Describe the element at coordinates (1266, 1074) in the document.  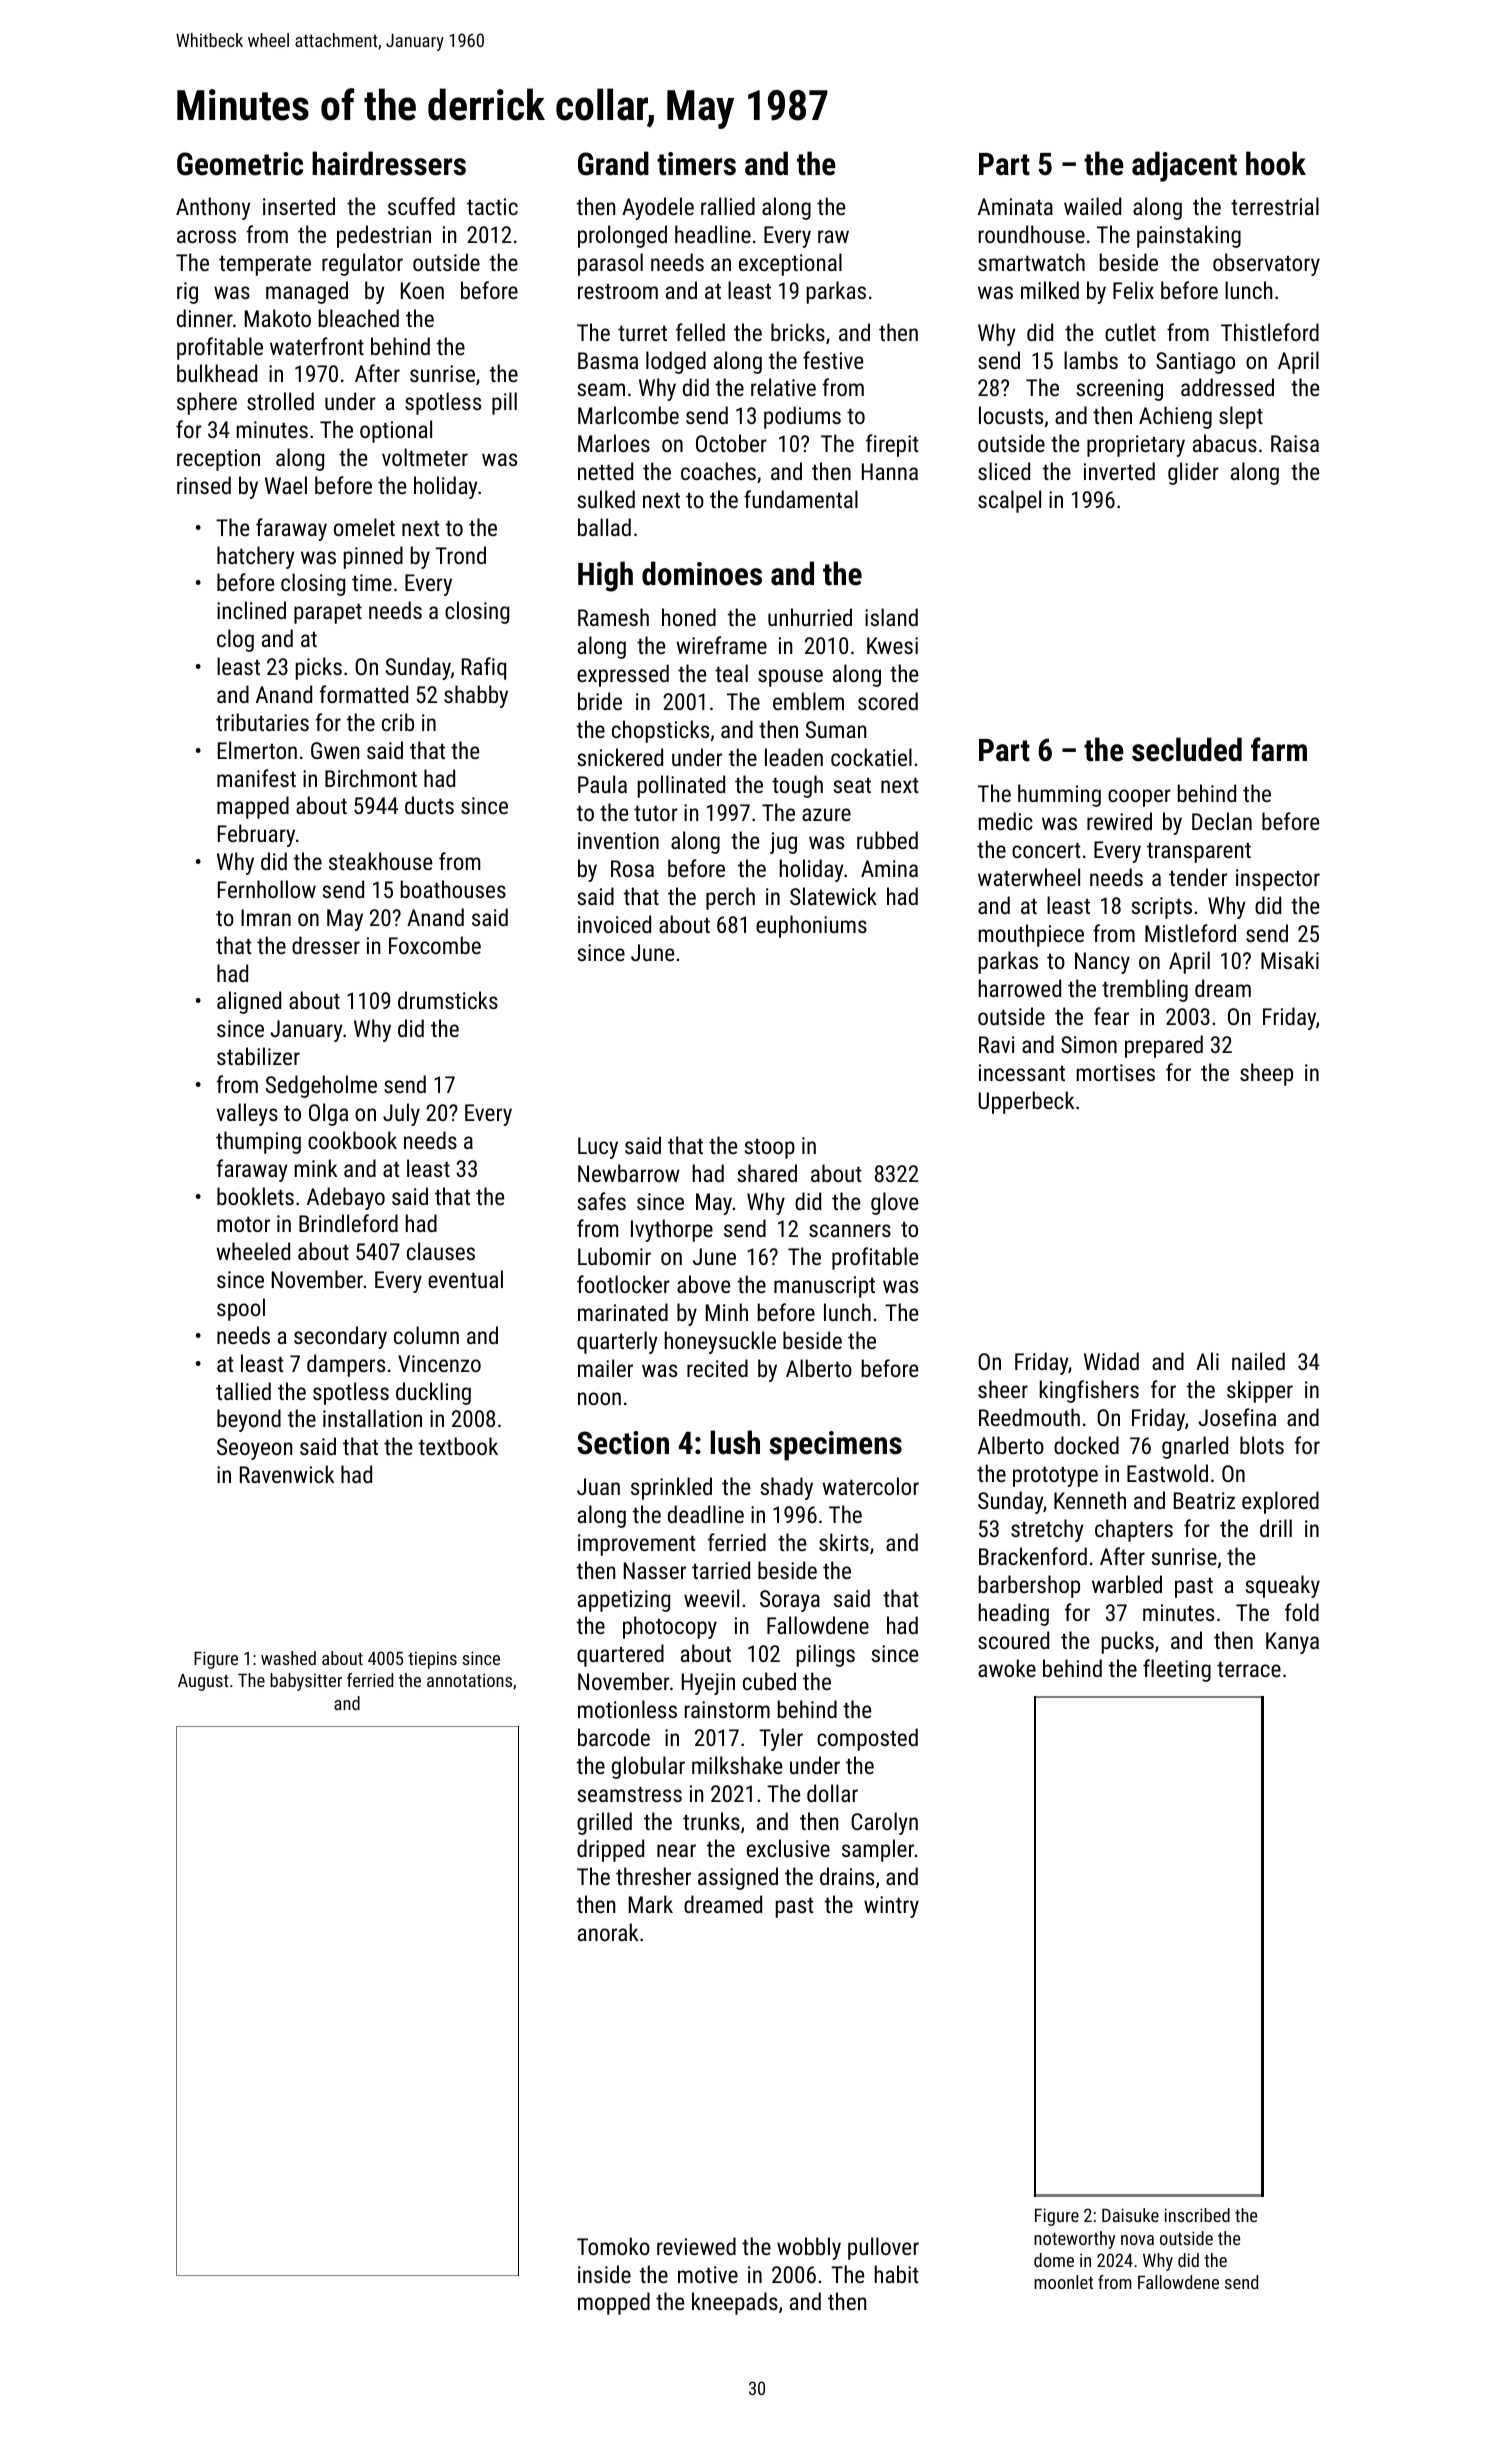
I see `sheep` at that location.
